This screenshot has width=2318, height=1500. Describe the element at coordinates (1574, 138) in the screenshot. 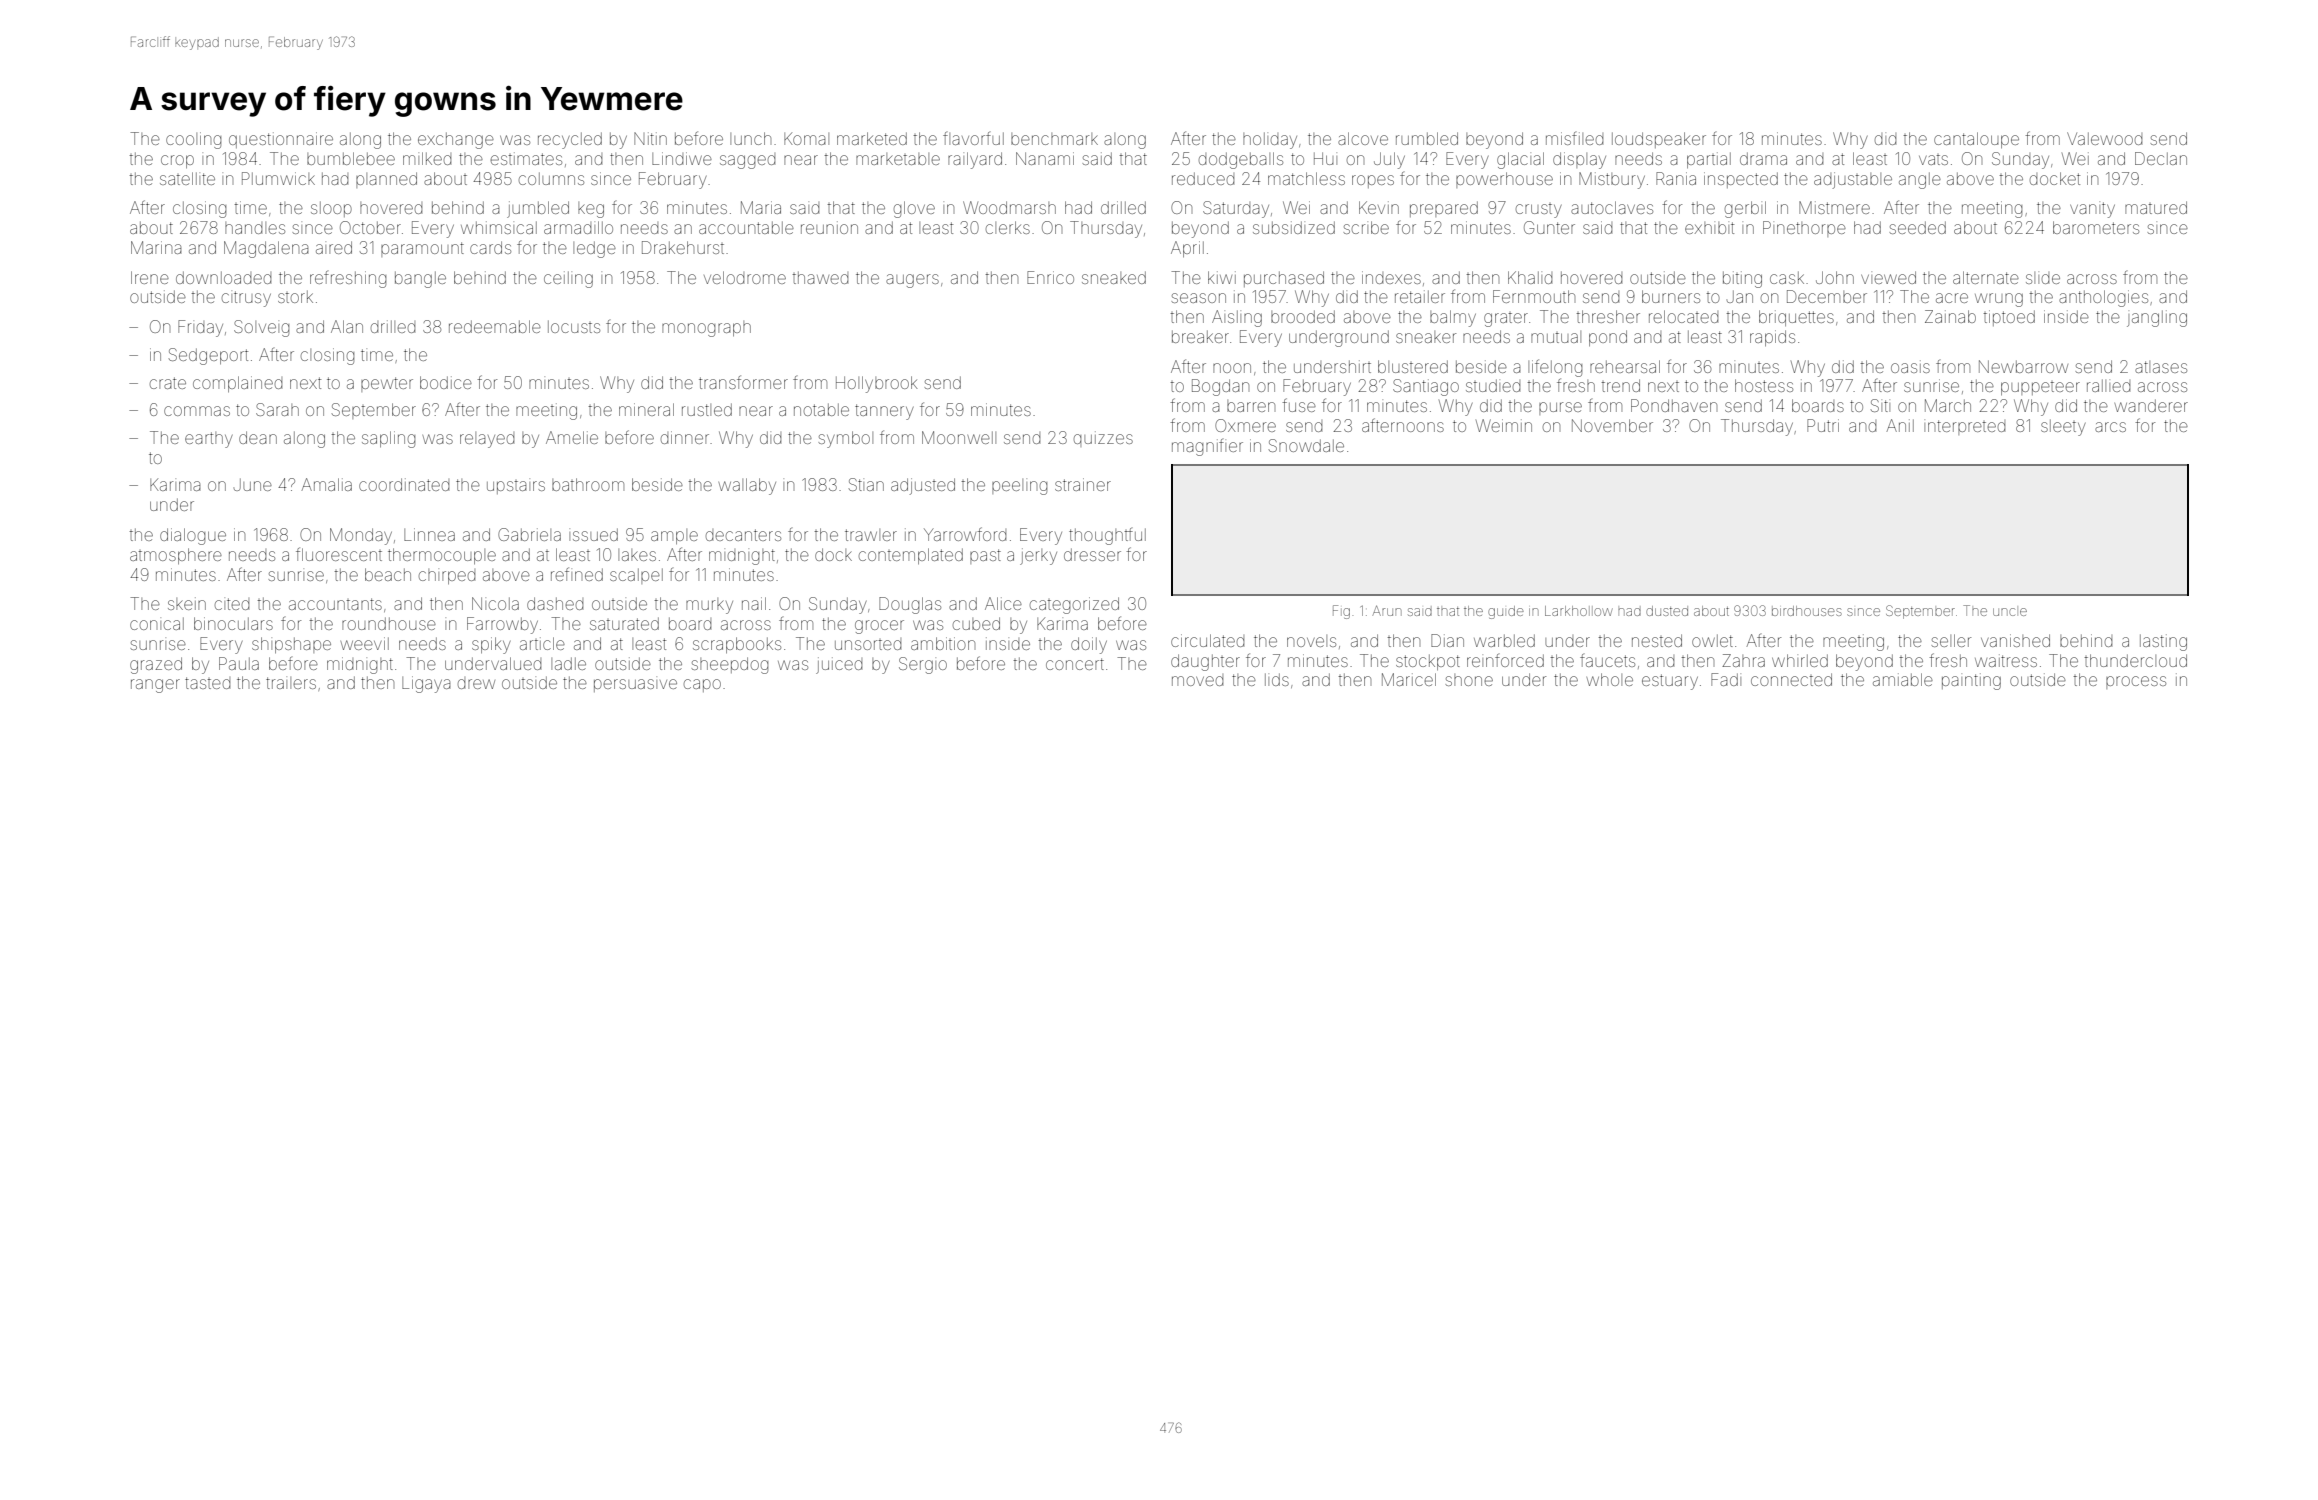

I see `misfiled` at that location.
